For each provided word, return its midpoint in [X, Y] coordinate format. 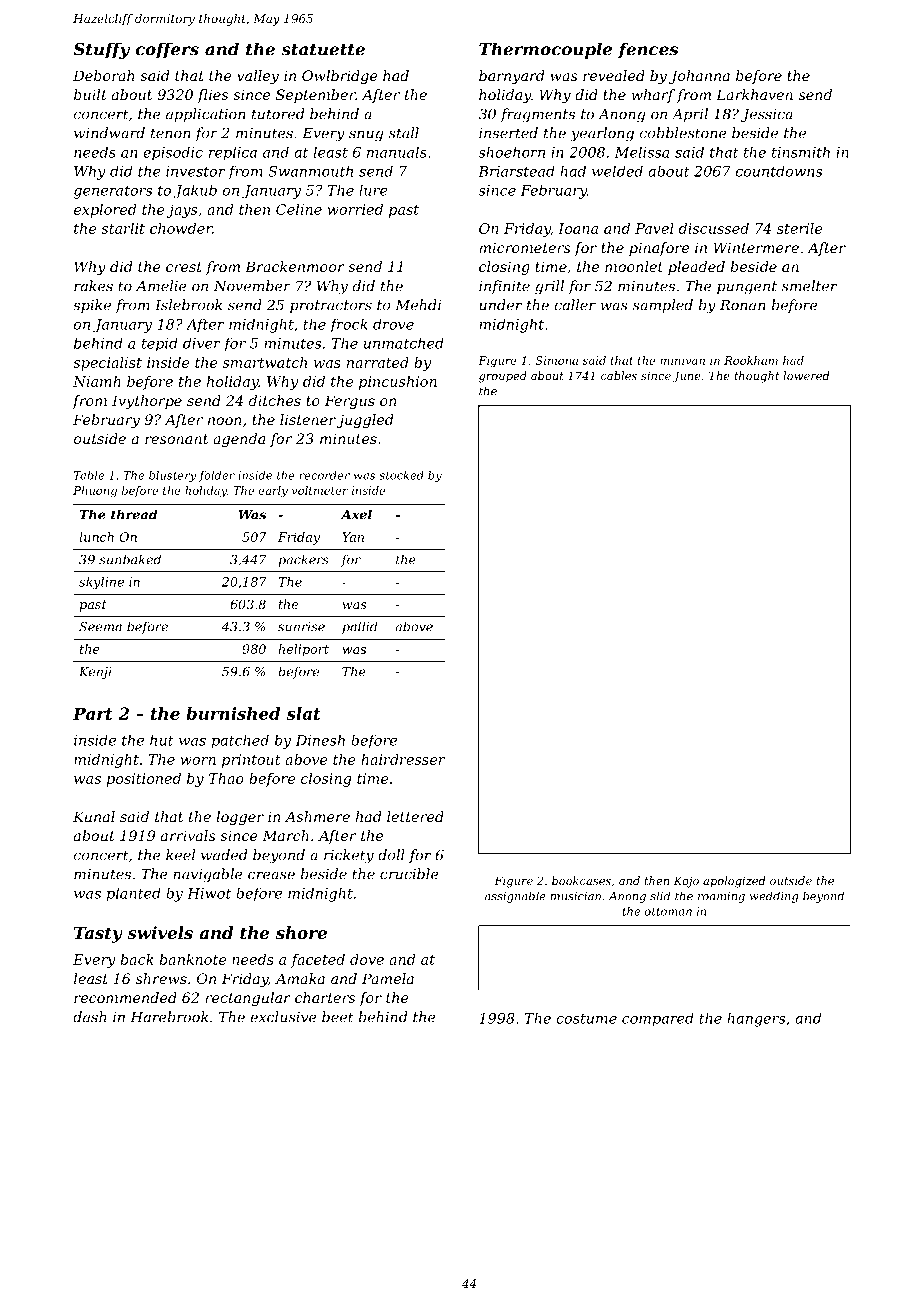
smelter [809, 286]
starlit [123, 228]
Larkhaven [754, 94]
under [500, 305]
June [687, 377]
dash [89, 1017]
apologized [734, 882]
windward [109, 133]
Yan [353, 537]
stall [404, 133]
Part [93, 713]
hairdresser [403, 759]
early [273, 492]
